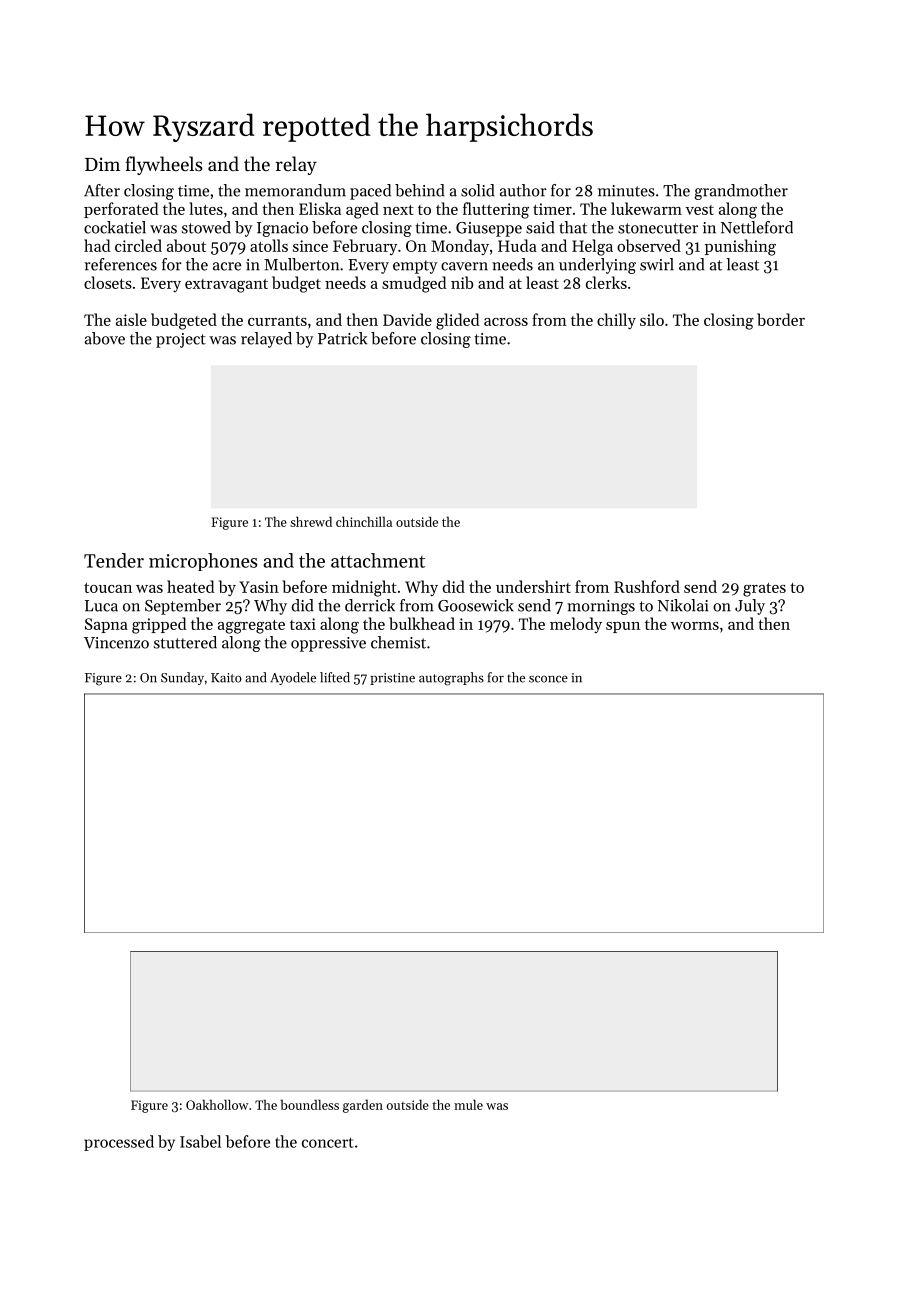  I want to click on garden, so click(363, 1106).
